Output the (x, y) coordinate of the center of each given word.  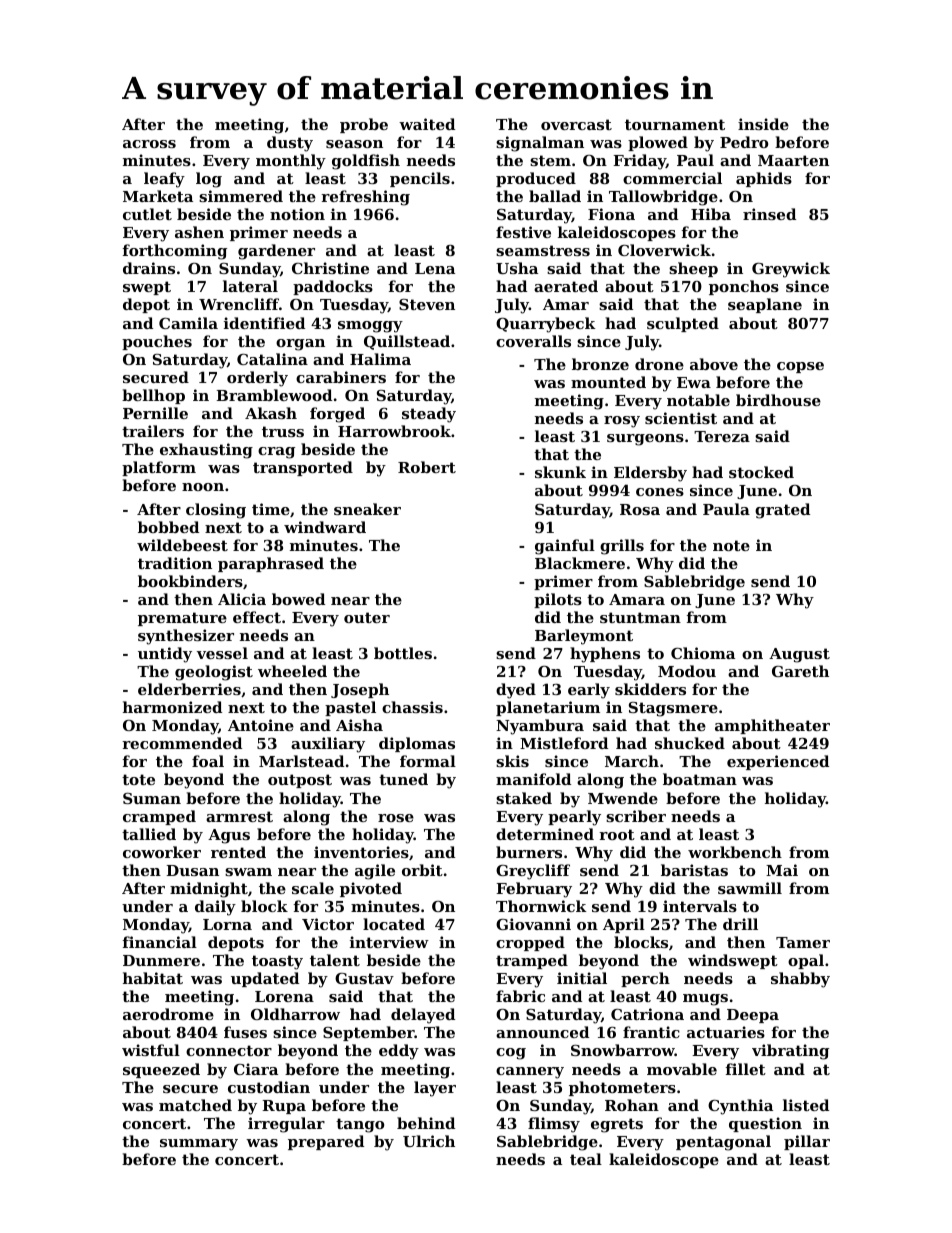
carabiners (341, 377)
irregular (286, 1125)
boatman (700, 779)
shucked (690, 743)
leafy (164, 180)
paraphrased (271, 564)
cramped (159, 817)
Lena (435, 268)
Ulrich (429, 1141)
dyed (516, 691)
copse (800, 367)
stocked (761, 472)
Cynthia (740, 1107)
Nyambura (540, 727)
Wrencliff (239, 304)
